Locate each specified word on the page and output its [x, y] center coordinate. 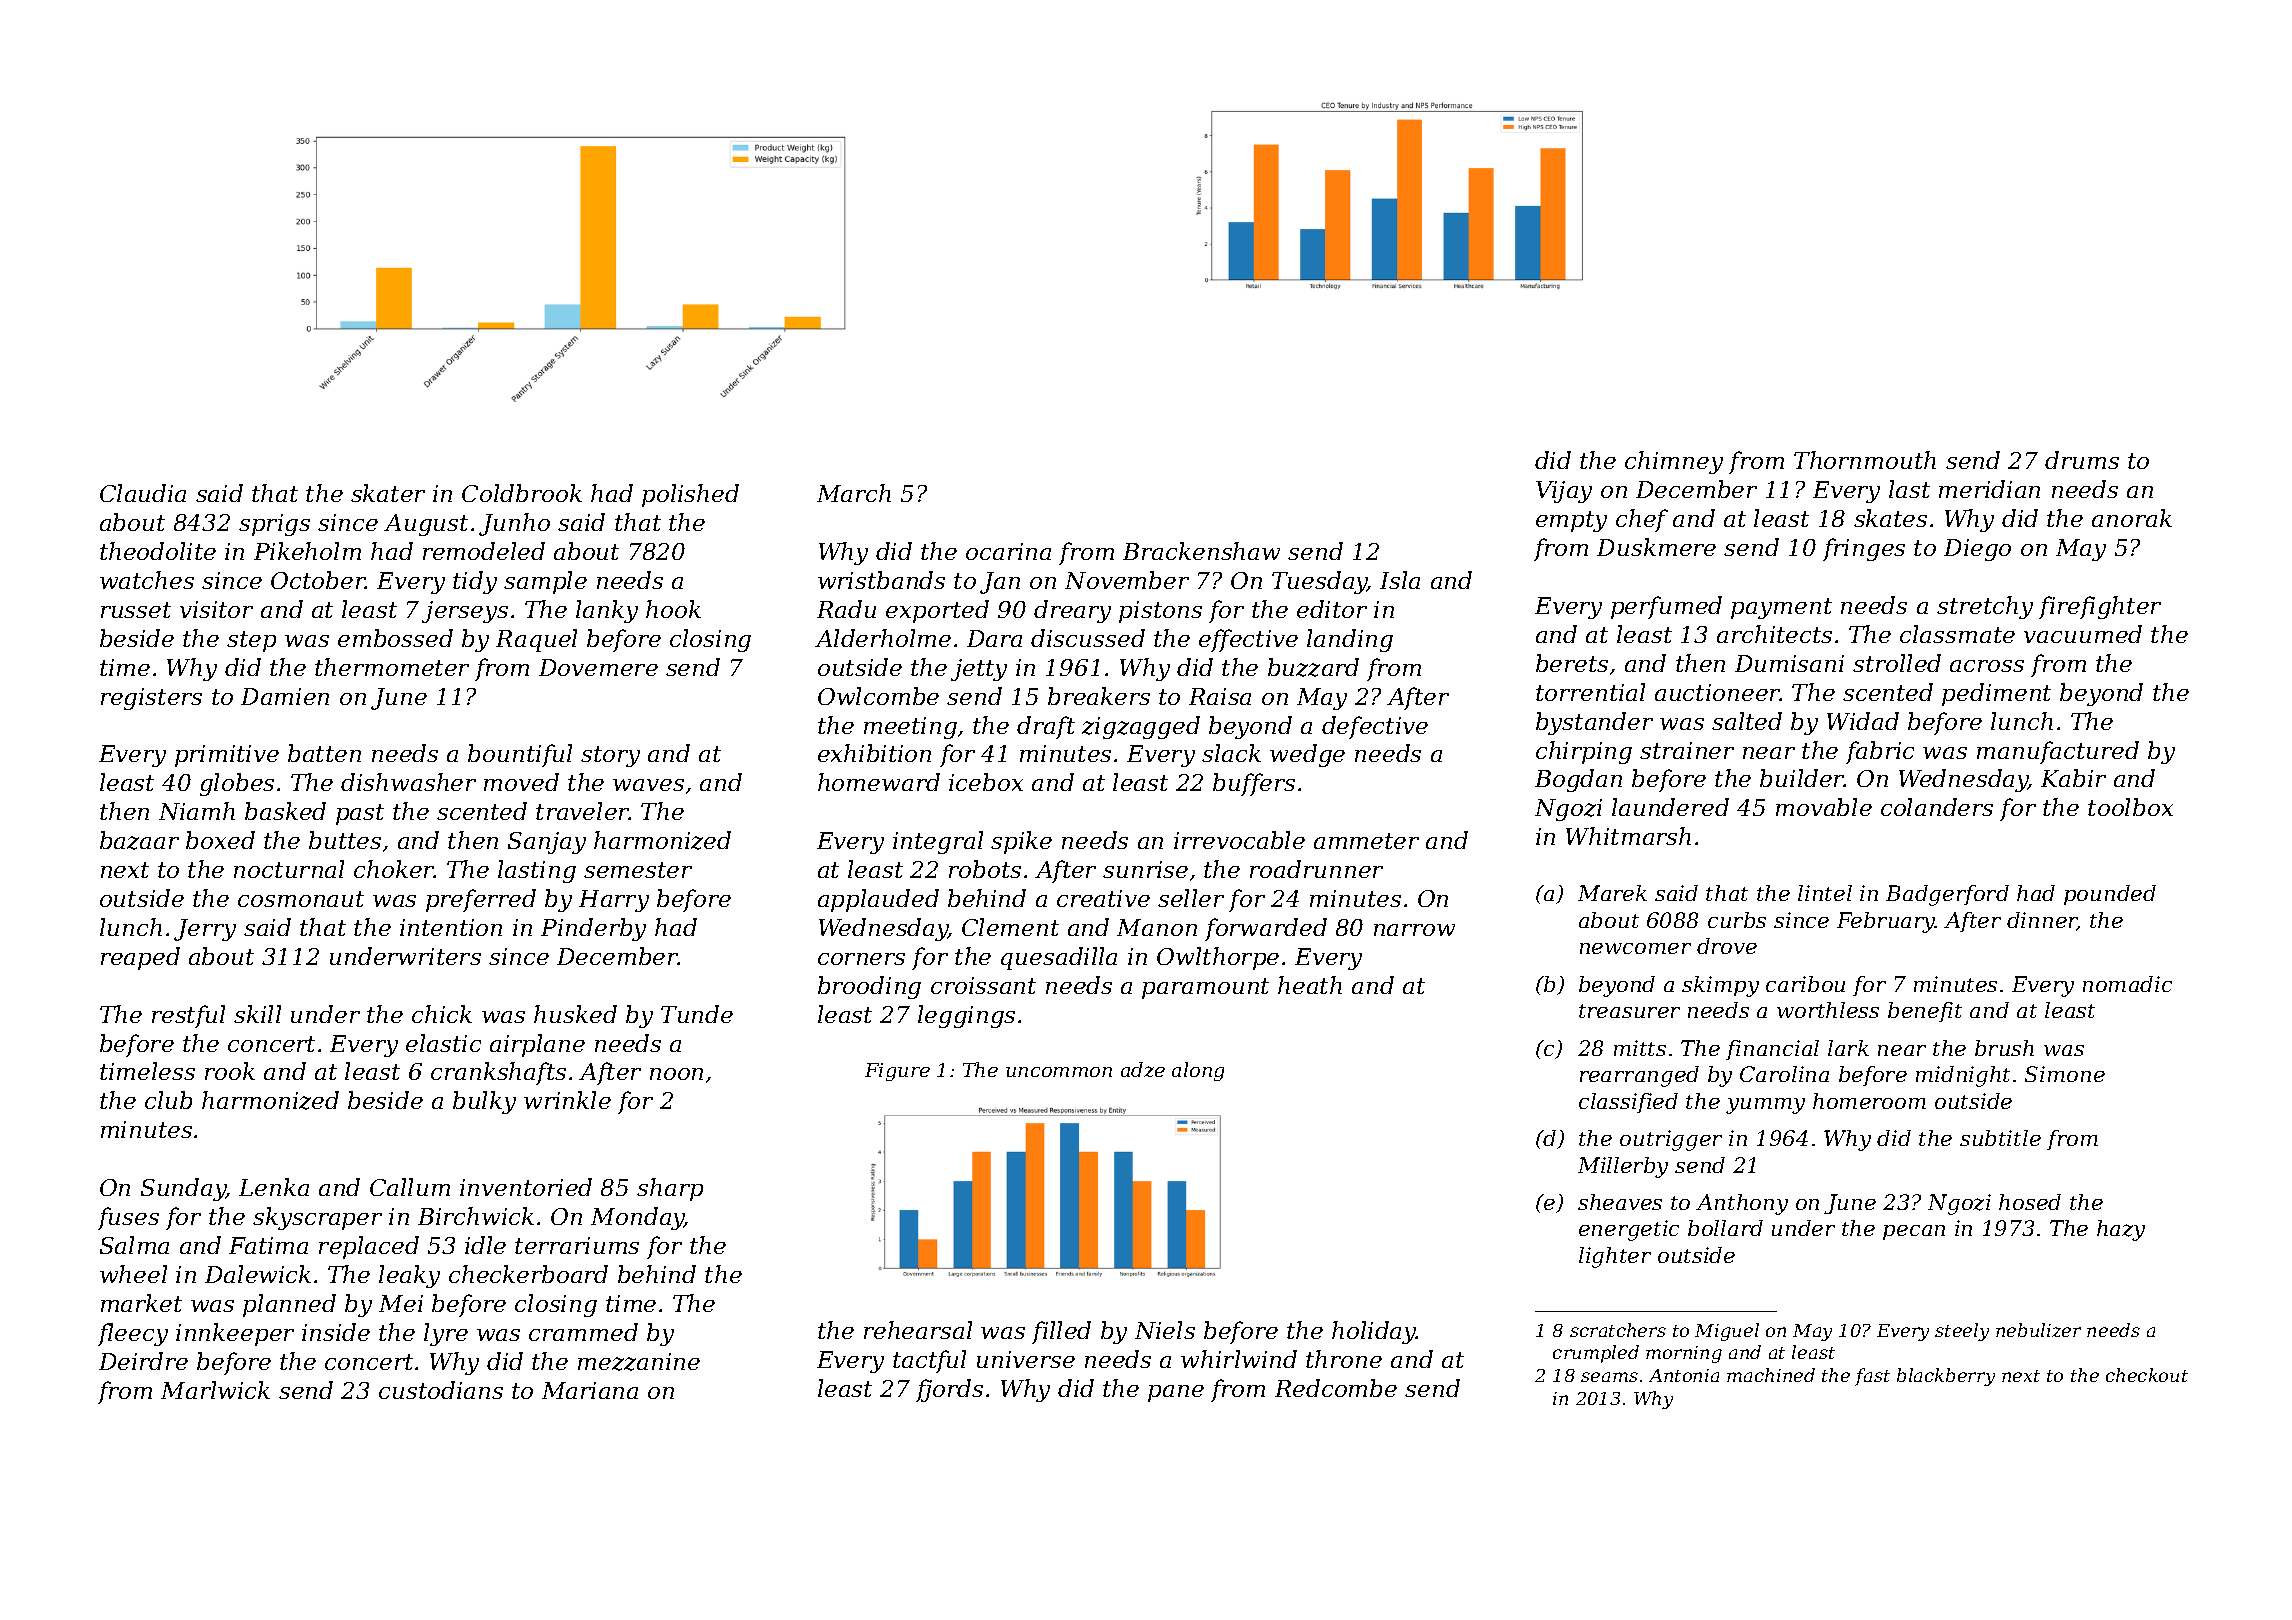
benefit [1925, 1012]
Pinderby [593, 929]
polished [690, 495]
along [1198, 1071]
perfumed [1666, 607]
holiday [1374, 1332]
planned [289, 1305]
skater [388, 493]
